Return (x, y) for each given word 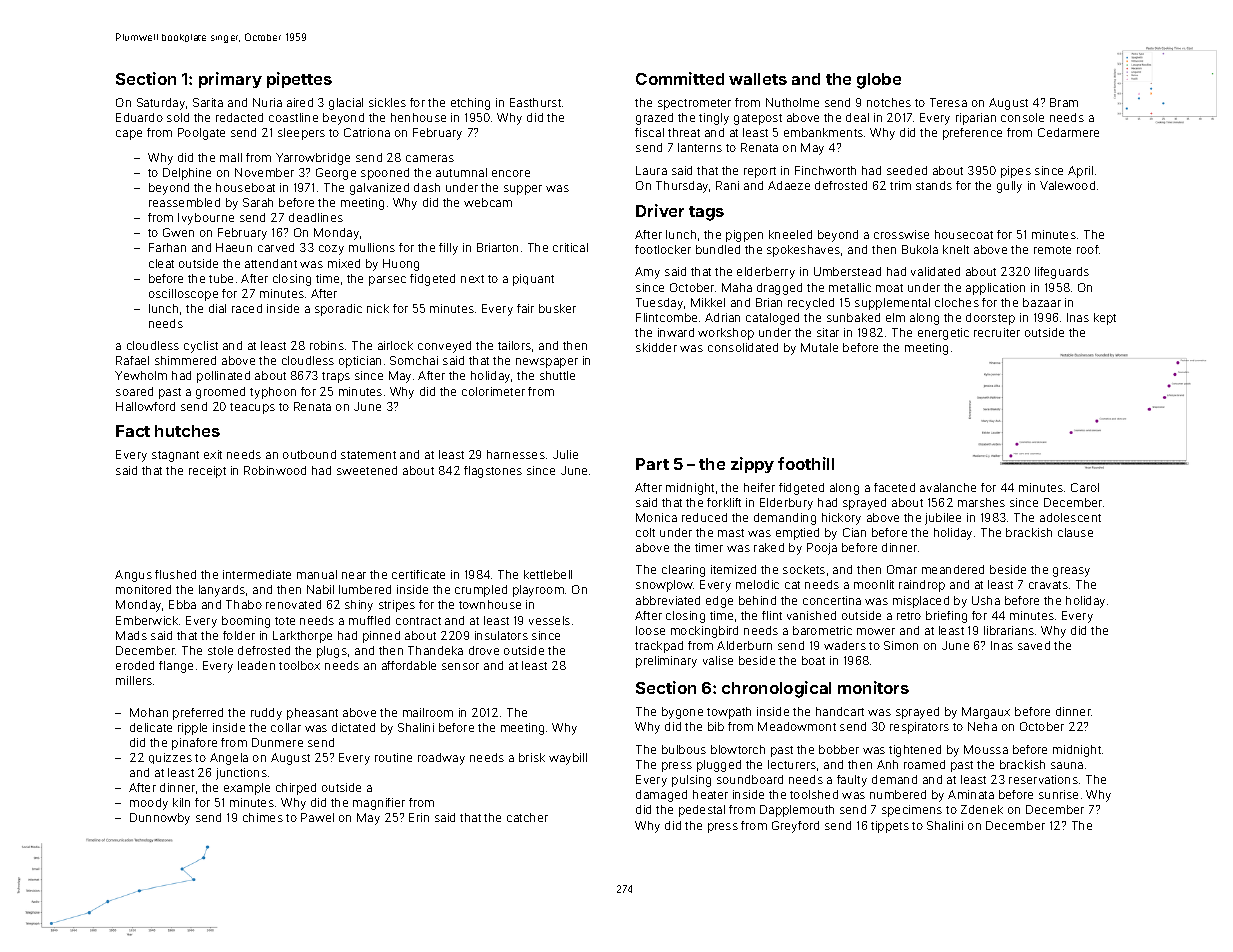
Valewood (1067, 185)
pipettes (299, 80)
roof (1088, 249)
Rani (727, 185)
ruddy (266, 714)
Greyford (795, 827)
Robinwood (275, 470)
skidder (656, 347)
